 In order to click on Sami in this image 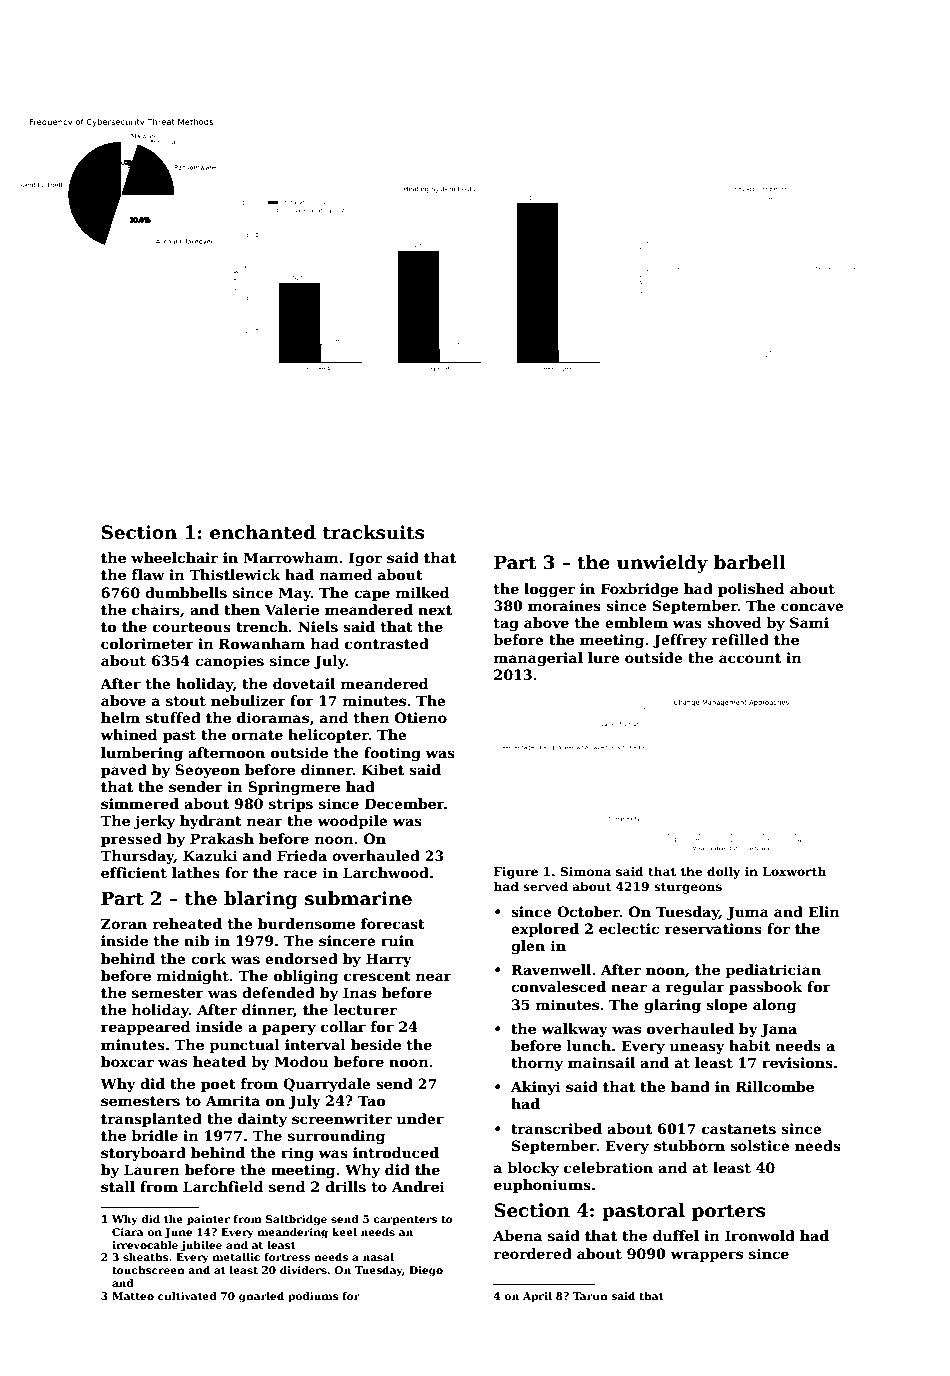, I will do `click(809, 622)`.
